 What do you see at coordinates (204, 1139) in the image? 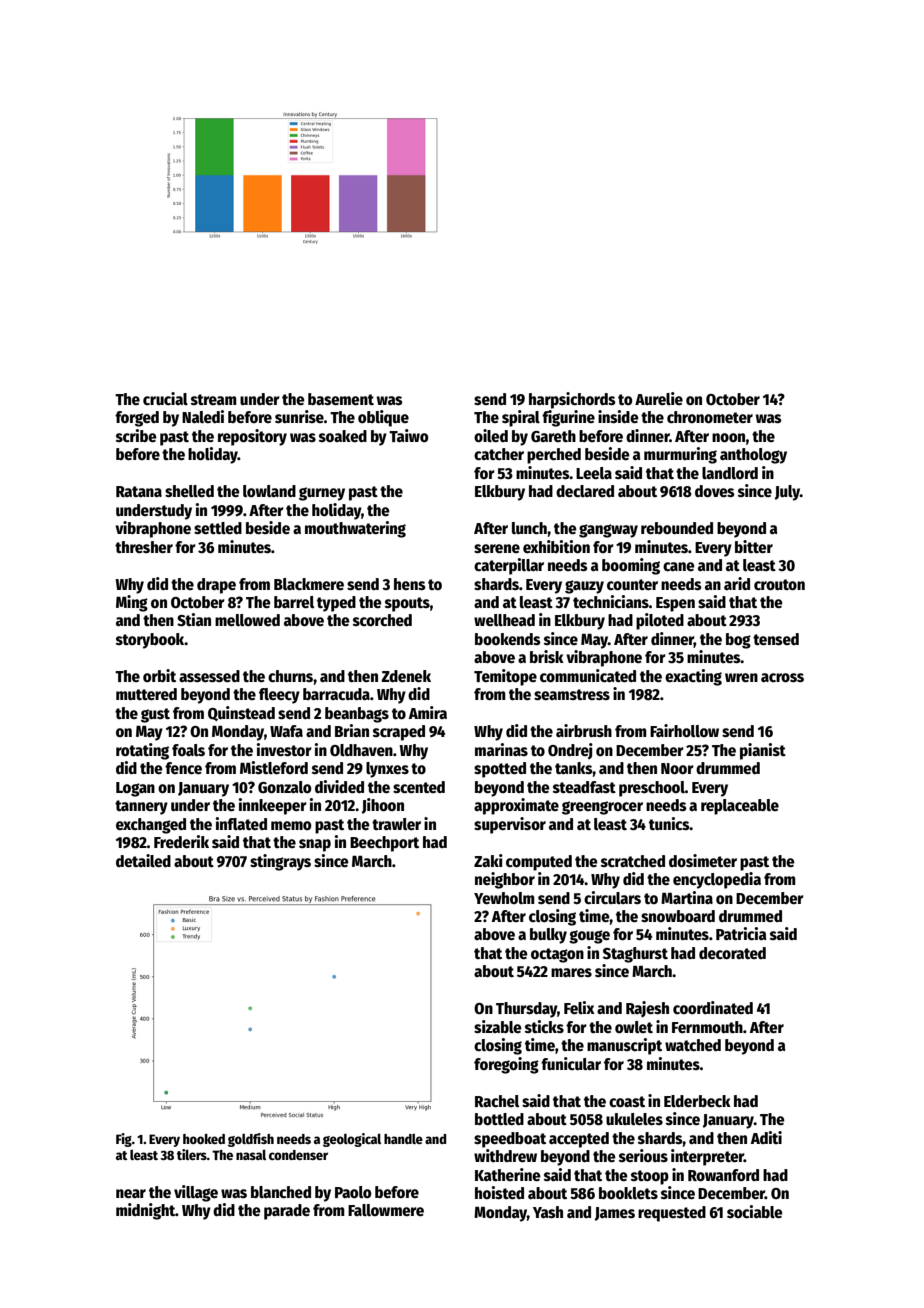
I see `hooked` at bounding box center [204, 1139].
